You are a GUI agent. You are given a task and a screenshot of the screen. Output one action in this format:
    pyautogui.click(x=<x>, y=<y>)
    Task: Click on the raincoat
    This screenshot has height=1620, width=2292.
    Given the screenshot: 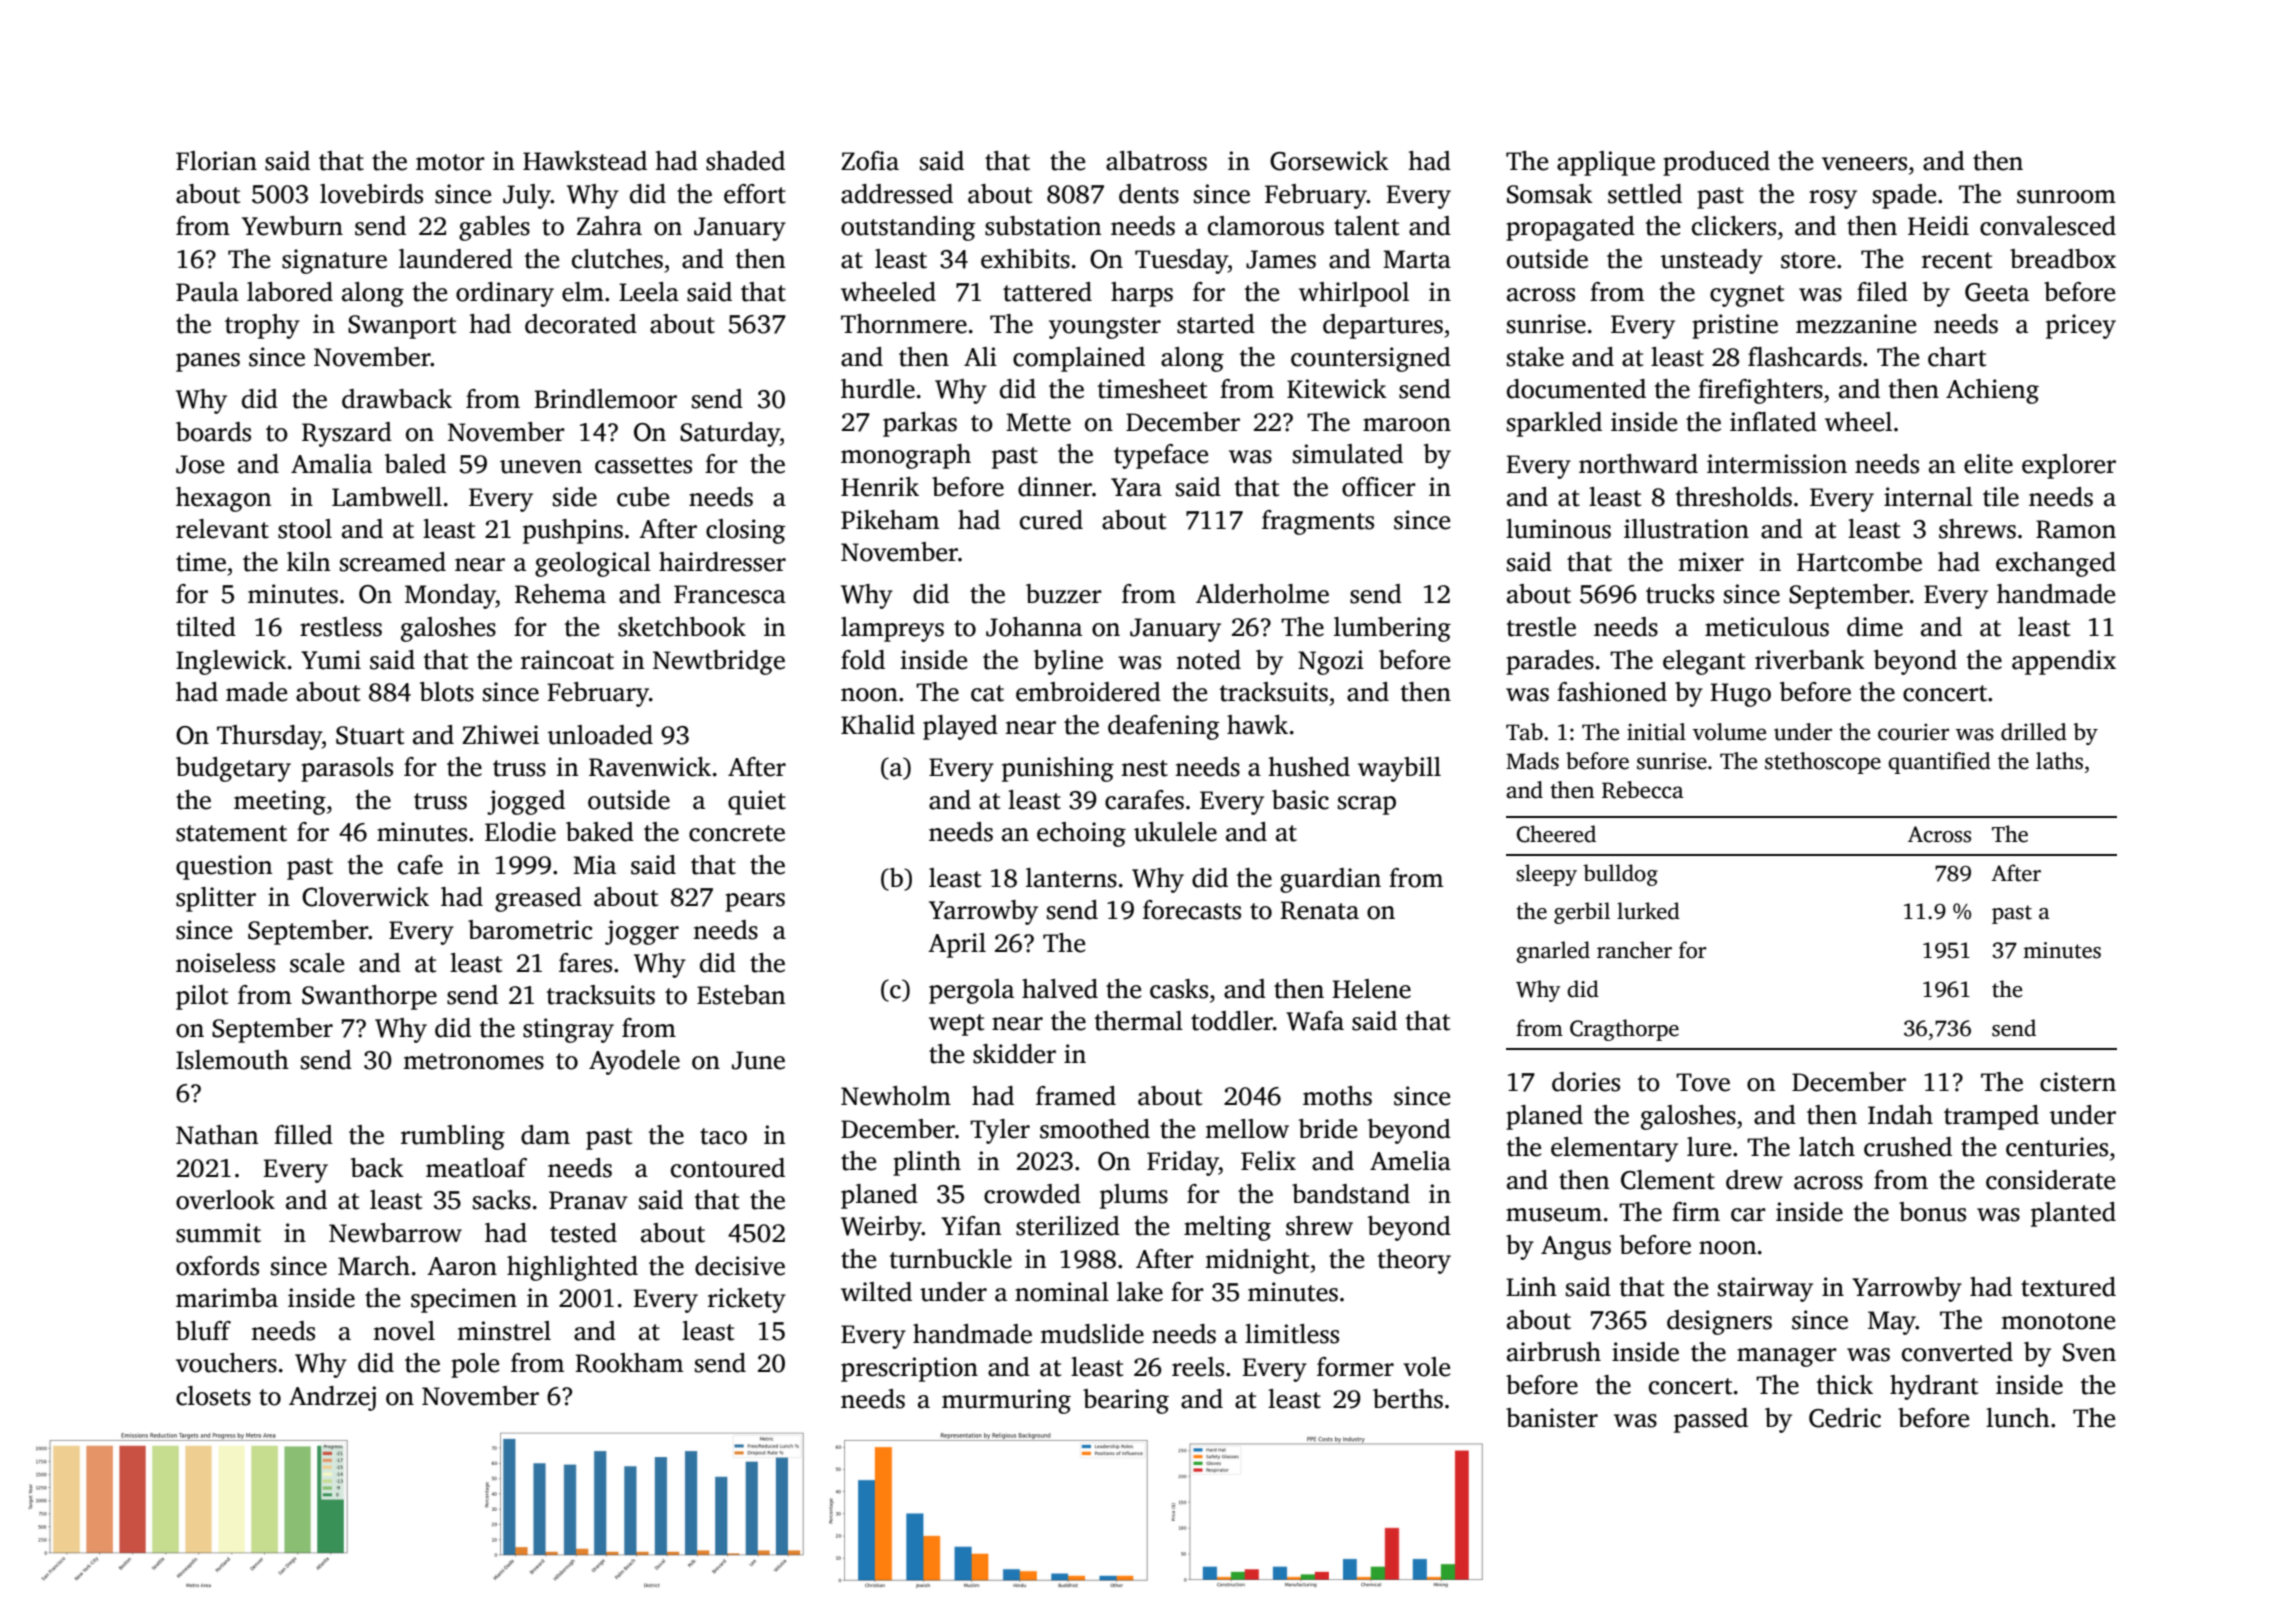 What is the action you would take?
    pyautogui.click(x=567, y=660)
